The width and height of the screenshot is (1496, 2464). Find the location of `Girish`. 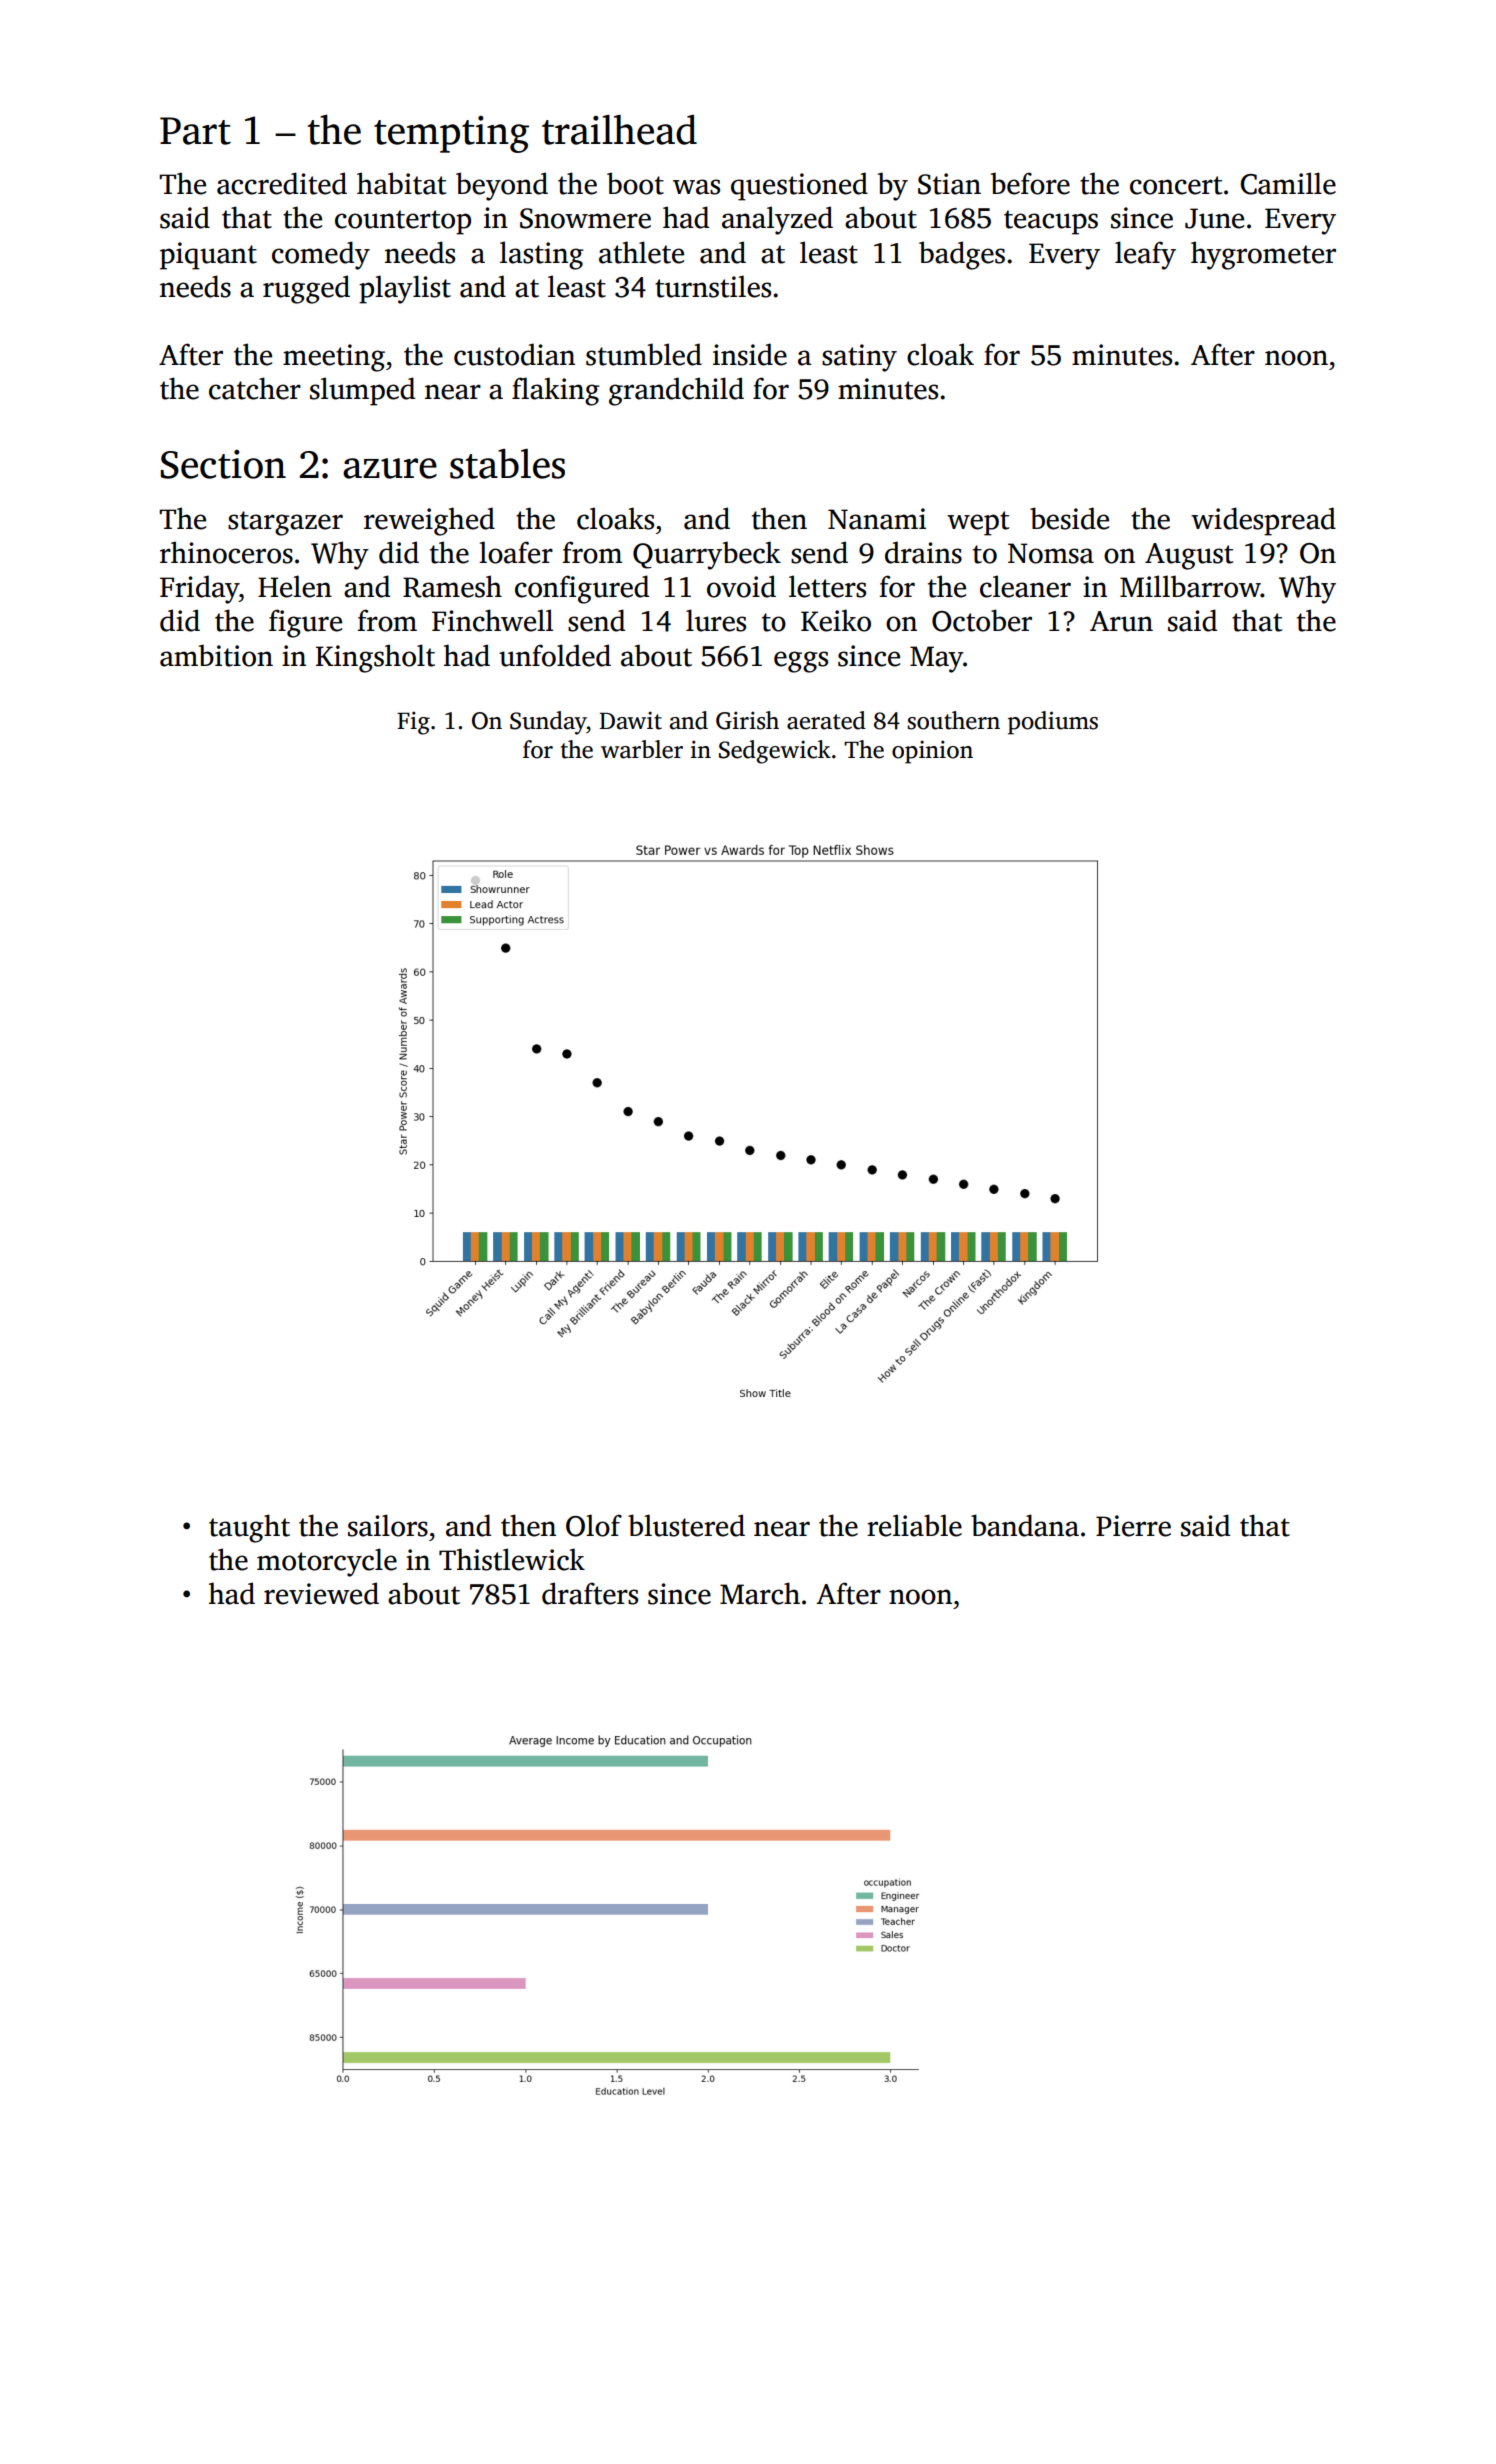

Girish is located at coordinates (747, 720).
